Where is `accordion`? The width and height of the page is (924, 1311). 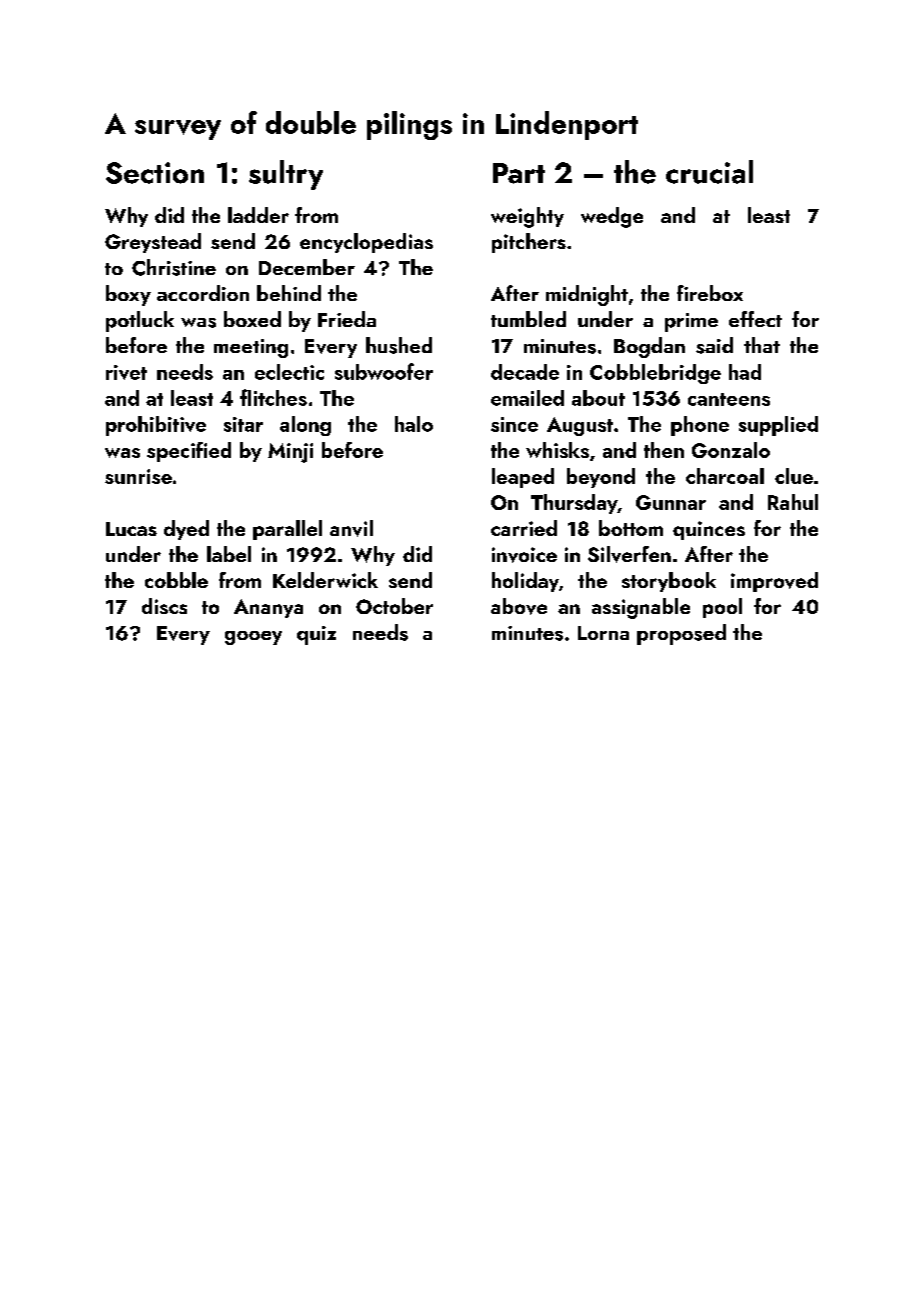
accordion is located at coordinates (203, 293).
